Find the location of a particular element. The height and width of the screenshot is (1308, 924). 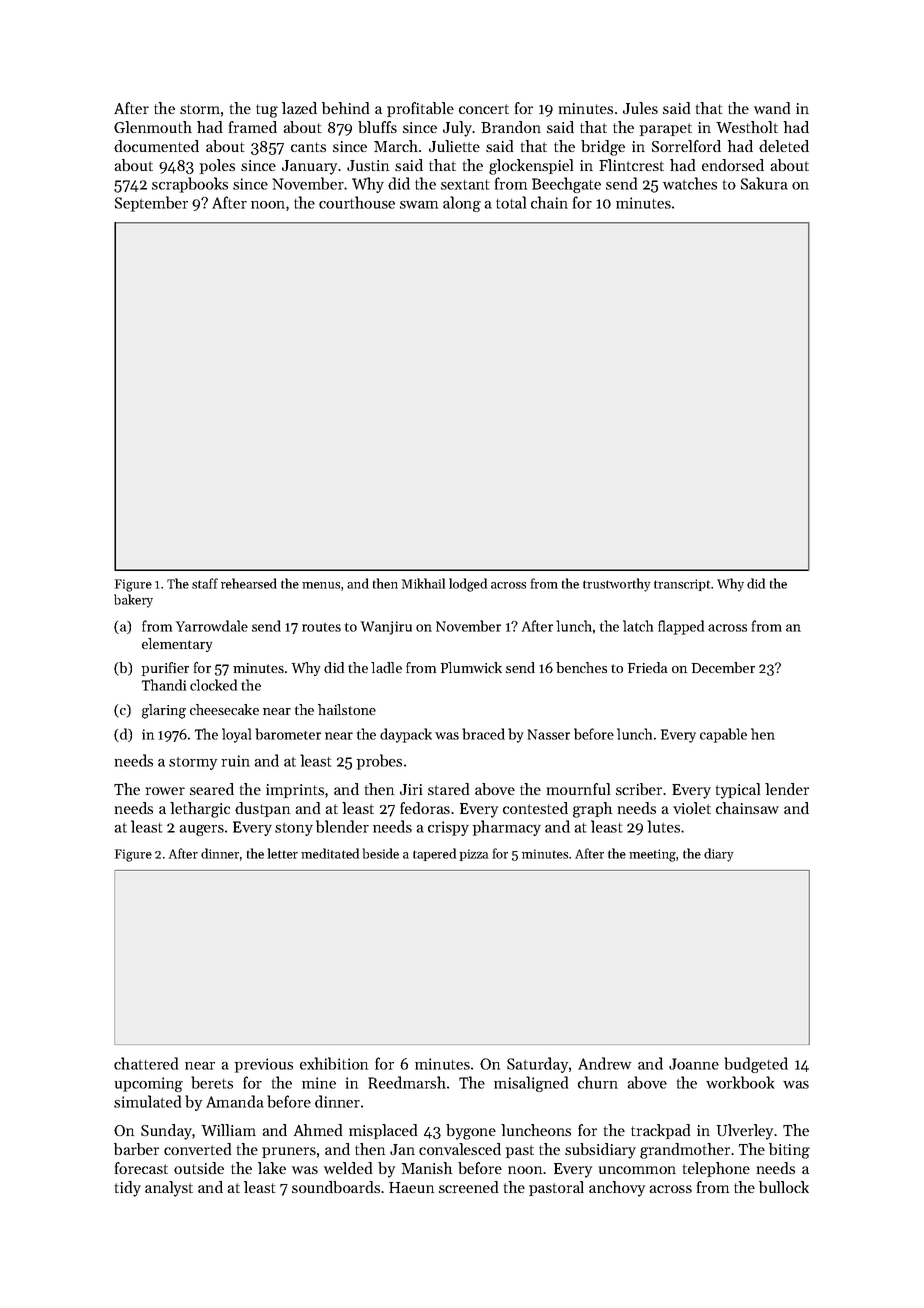

meeting is located at coordinates (652, 855).
